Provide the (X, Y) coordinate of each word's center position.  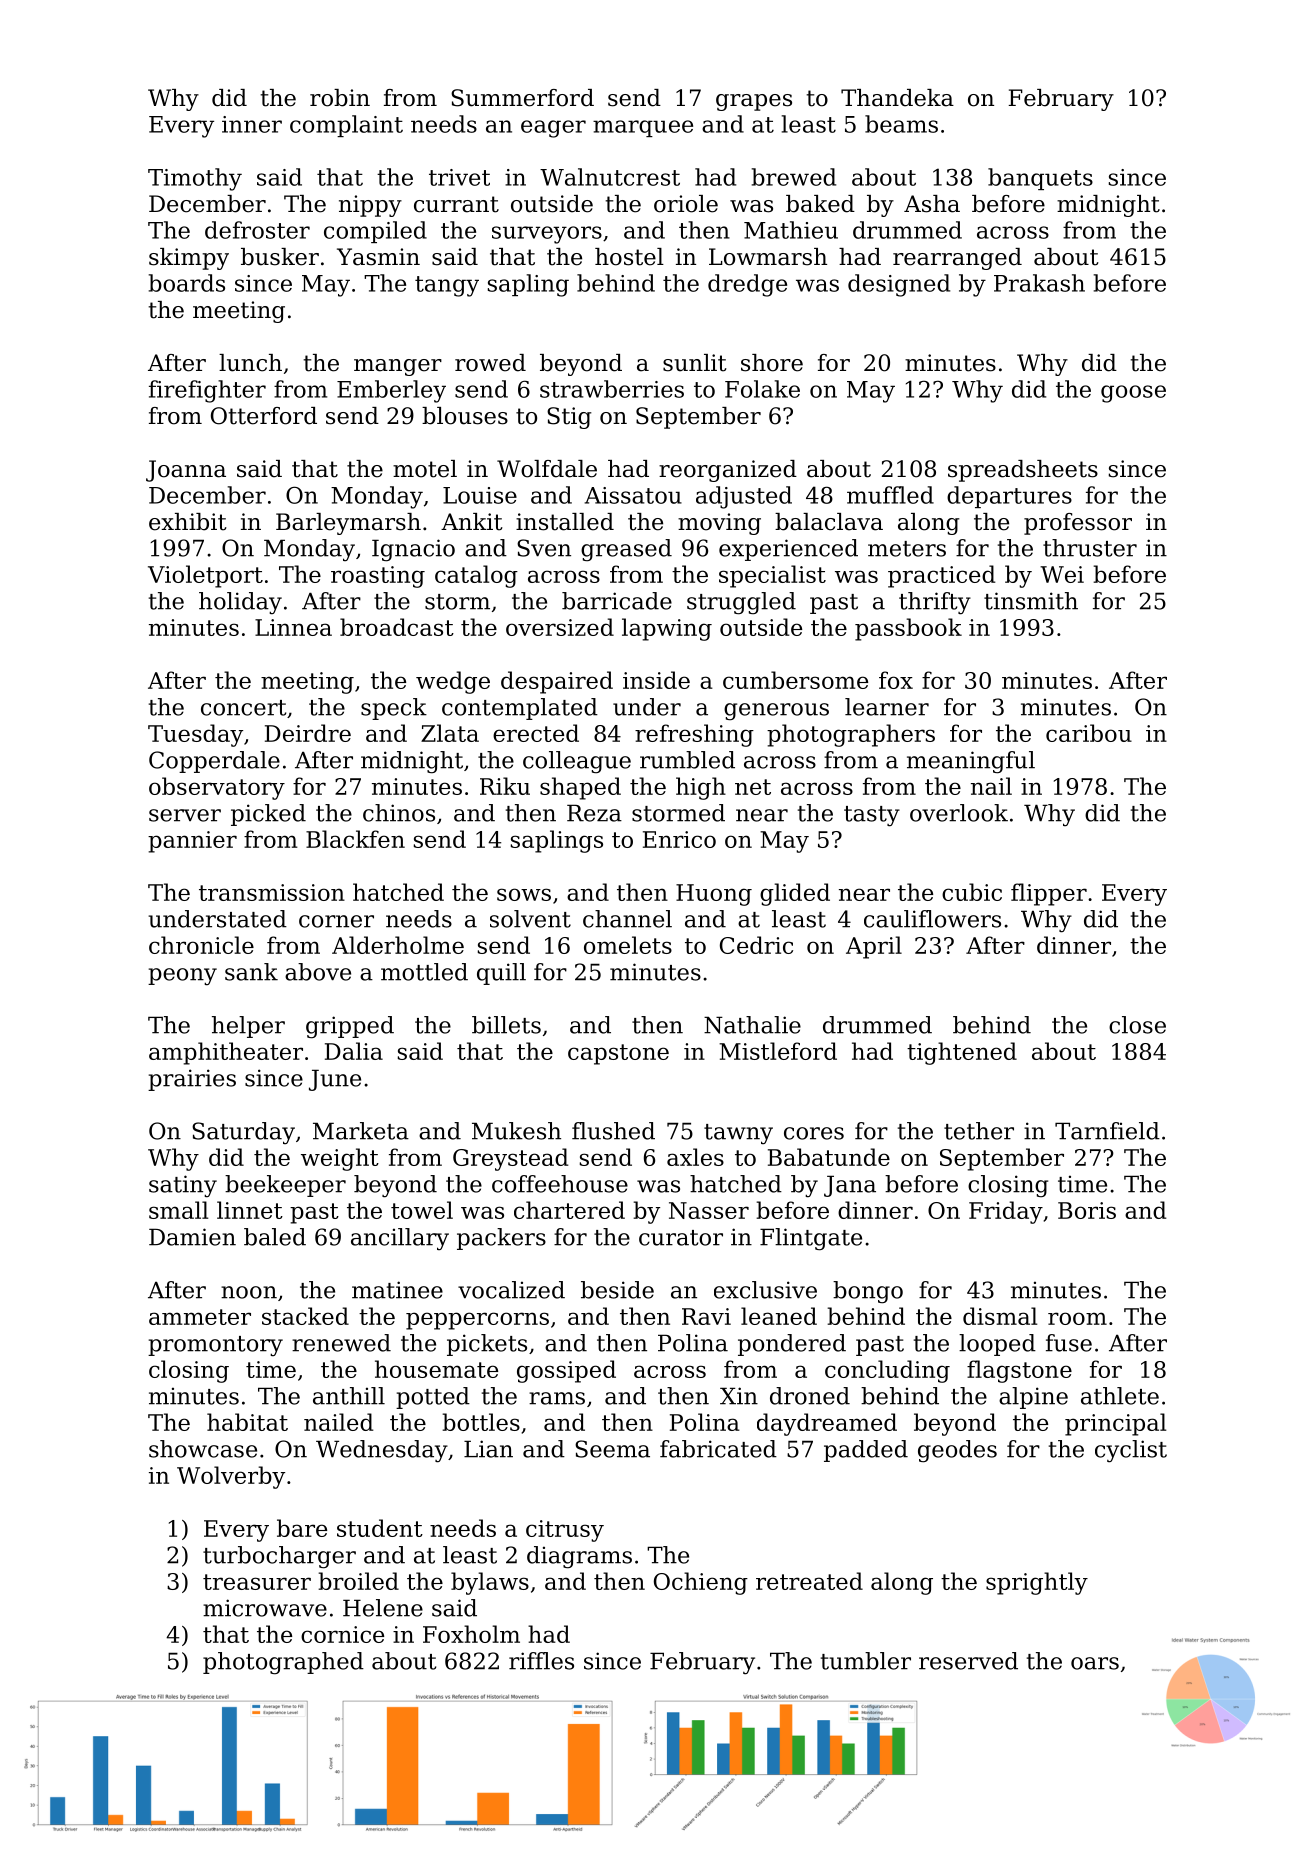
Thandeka (897, 98)
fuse (1069, 1343)
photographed (283, 1663)
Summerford (522, 98)
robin (340, 98)
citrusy (565, 1531)
